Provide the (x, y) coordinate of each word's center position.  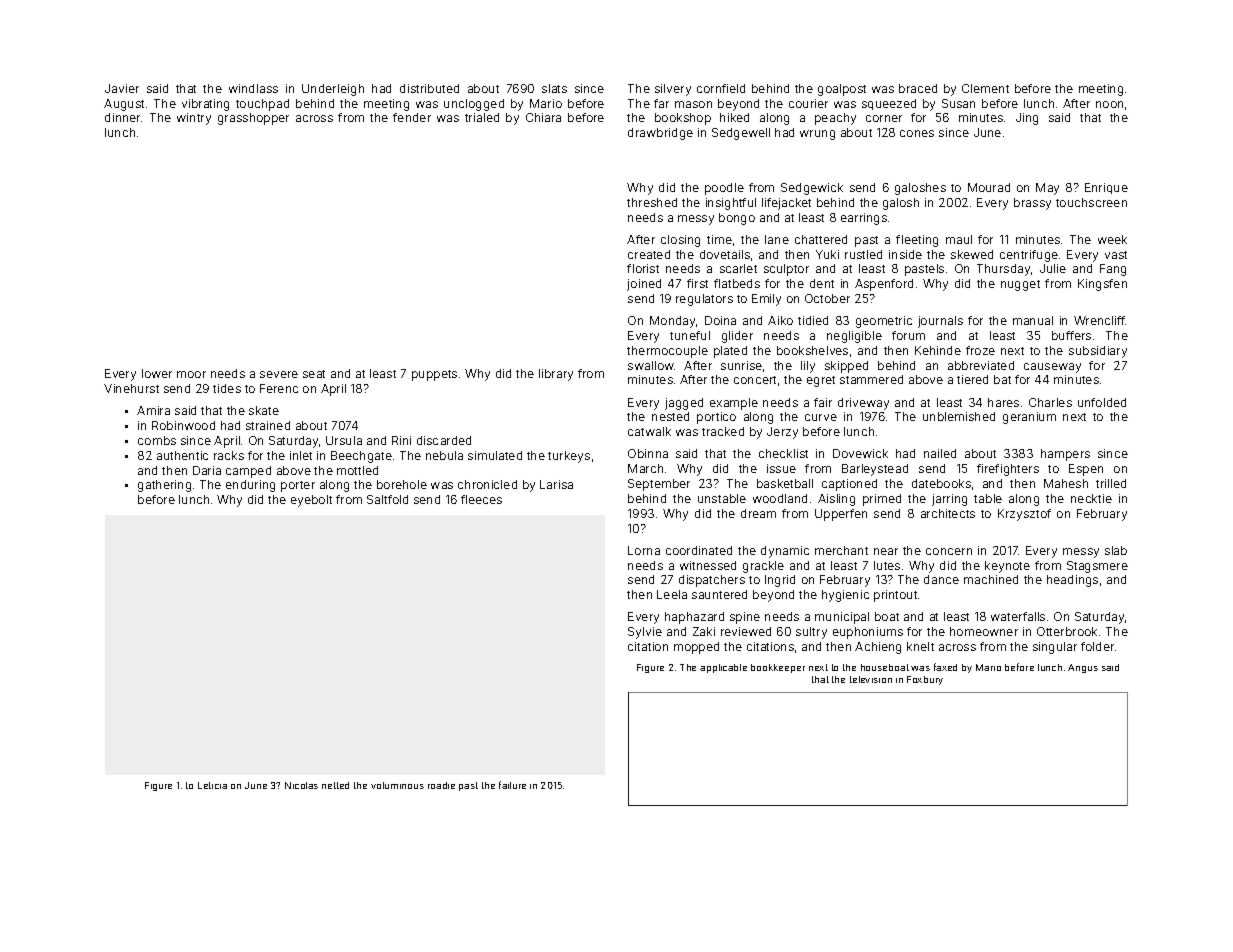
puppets (434, 375)
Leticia (212, 785)
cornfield (721, 88)
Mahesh (1066, 483)
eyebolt (311, 501)
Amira (153, 410)
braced (918, 88)
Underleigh (333, 90)
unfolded (1102, 402)
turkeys (569, 457)
